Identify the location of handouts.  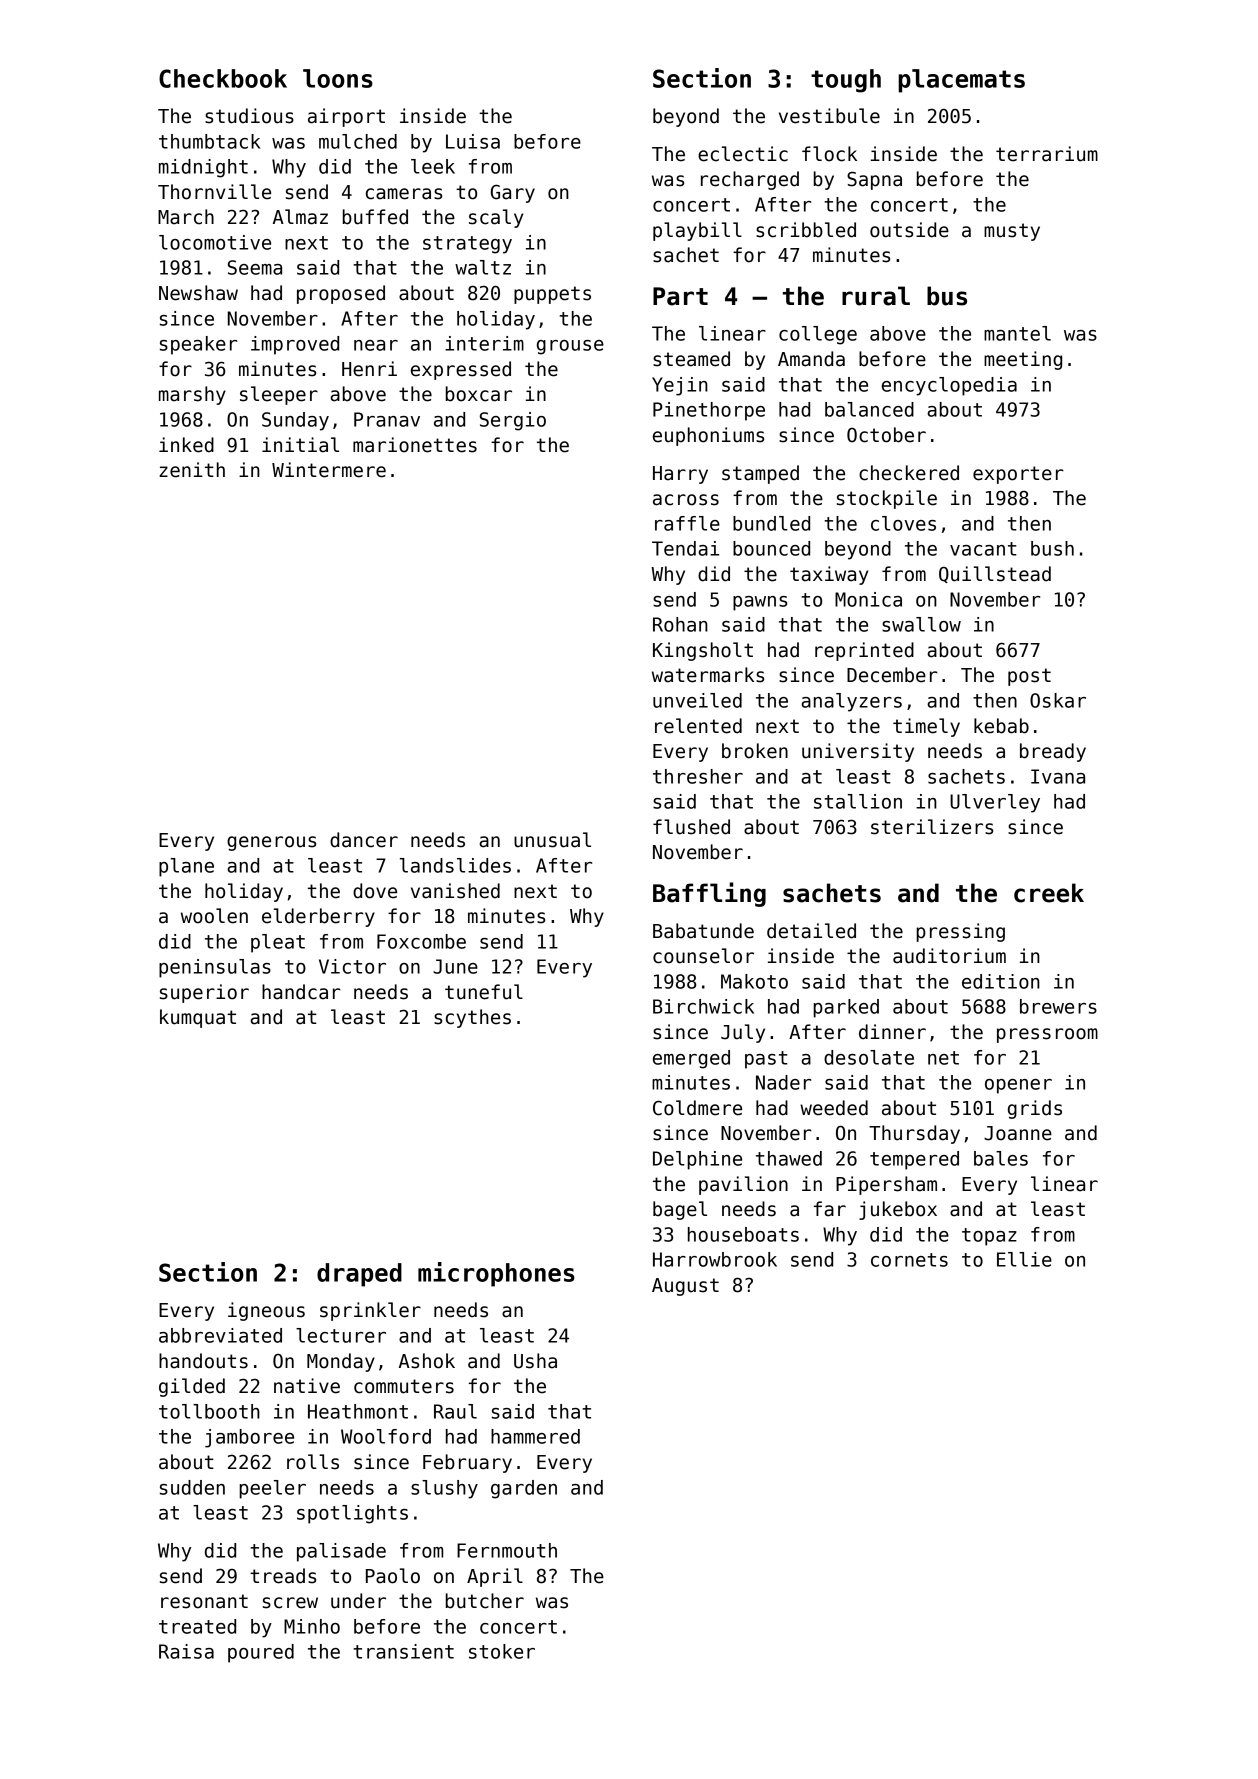
(203, 1361).
